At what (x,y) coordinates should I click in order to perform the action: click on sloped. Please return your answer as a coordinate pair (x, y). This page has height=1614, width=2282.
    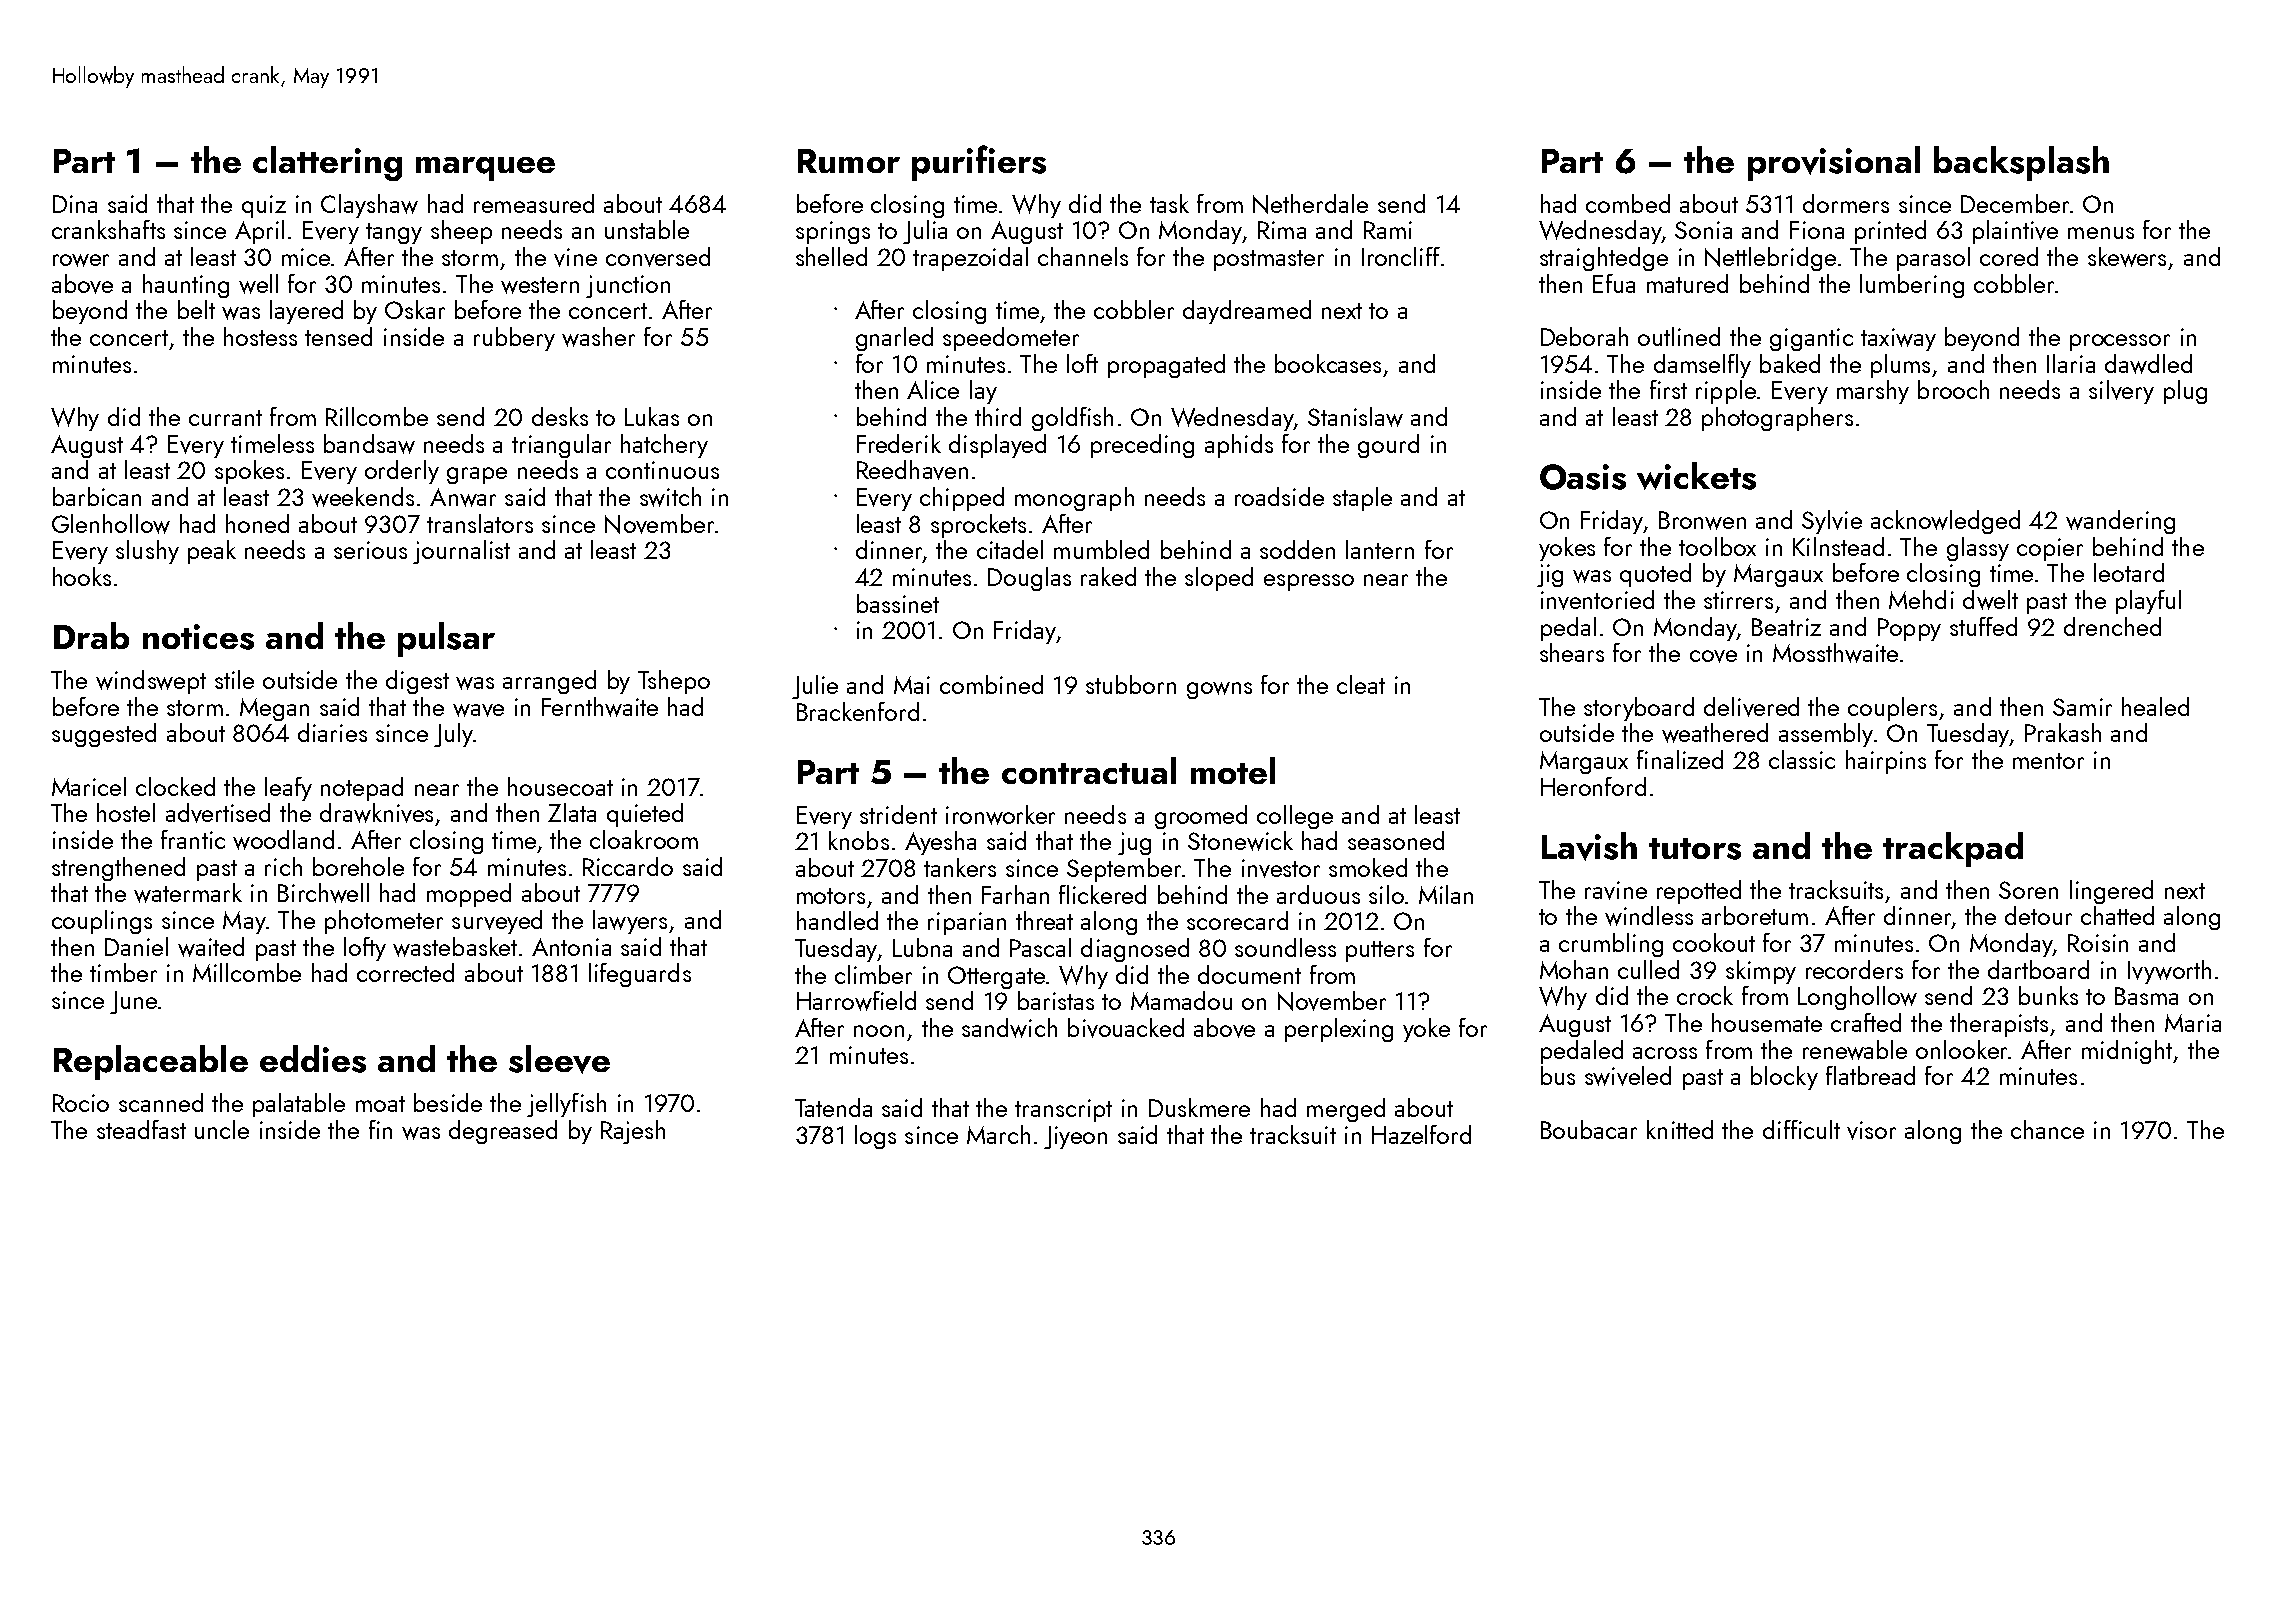
    Looking at the image, I should click on (1219, 579).
